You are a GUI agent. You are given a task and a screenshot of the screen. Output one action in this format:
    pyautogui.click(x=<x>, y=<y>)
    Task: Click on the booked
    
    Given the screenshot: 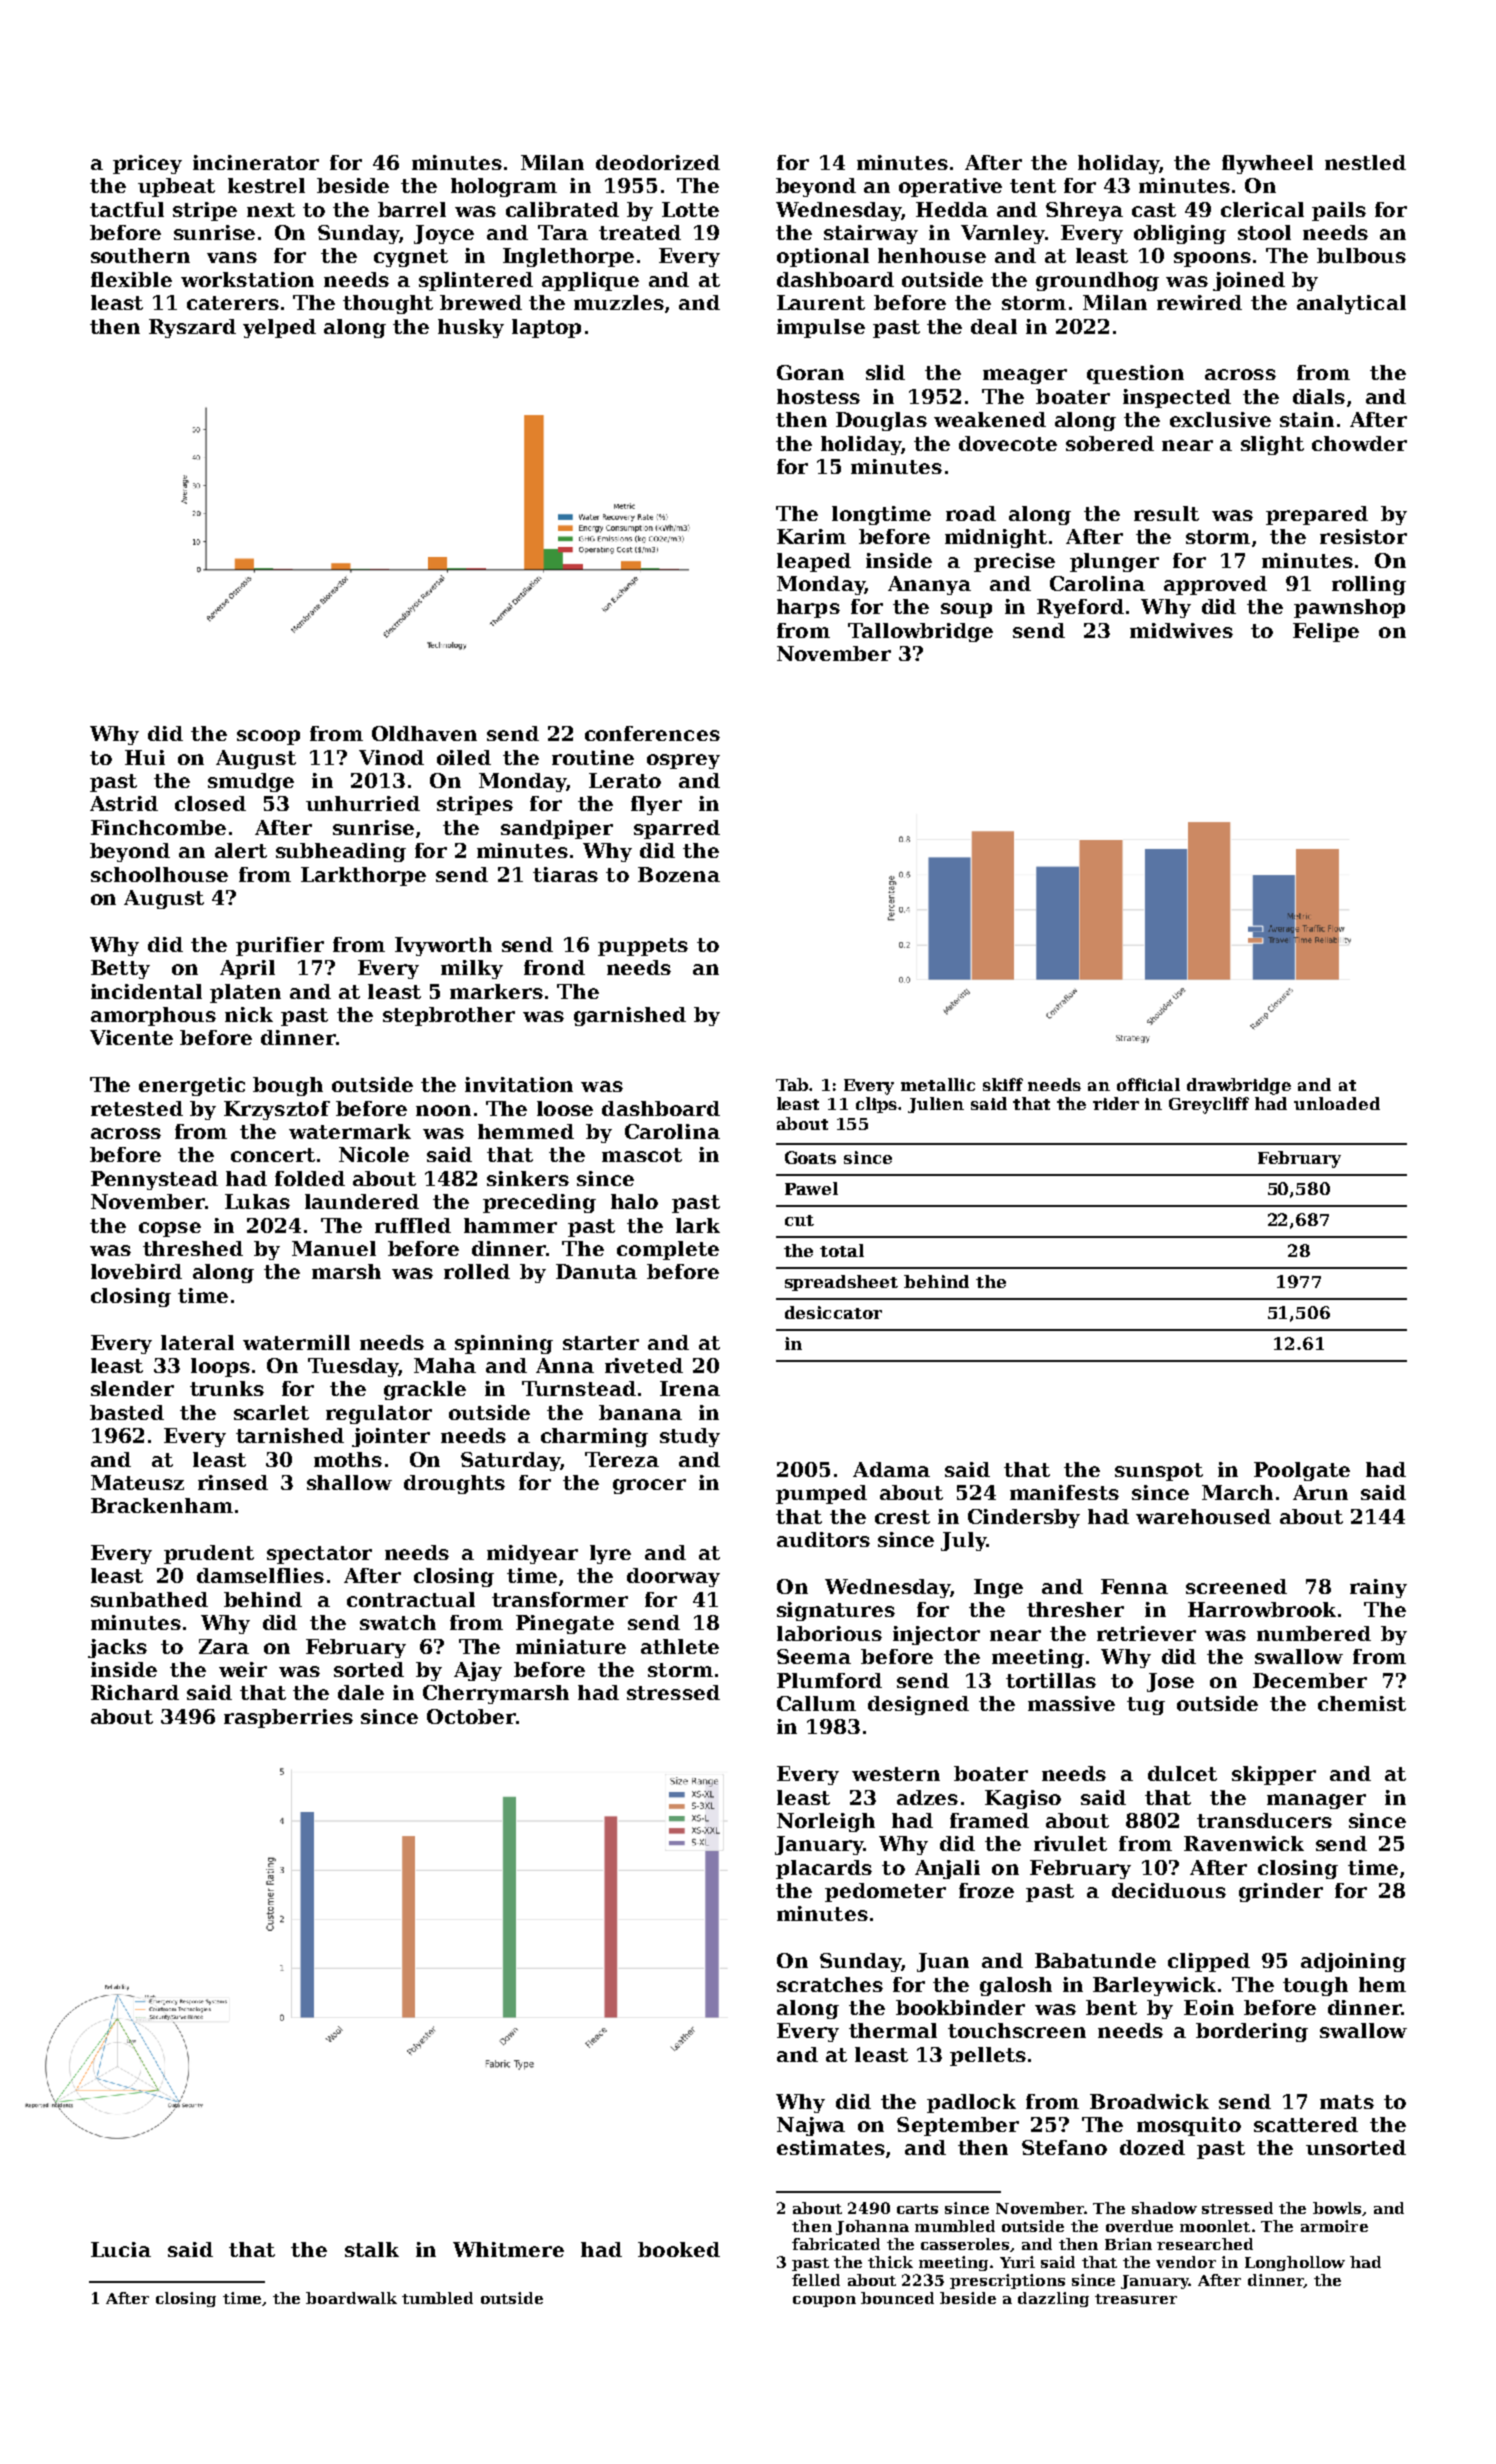 What is the action you would take?
    pyautogui.click(x=679, y=2249)
